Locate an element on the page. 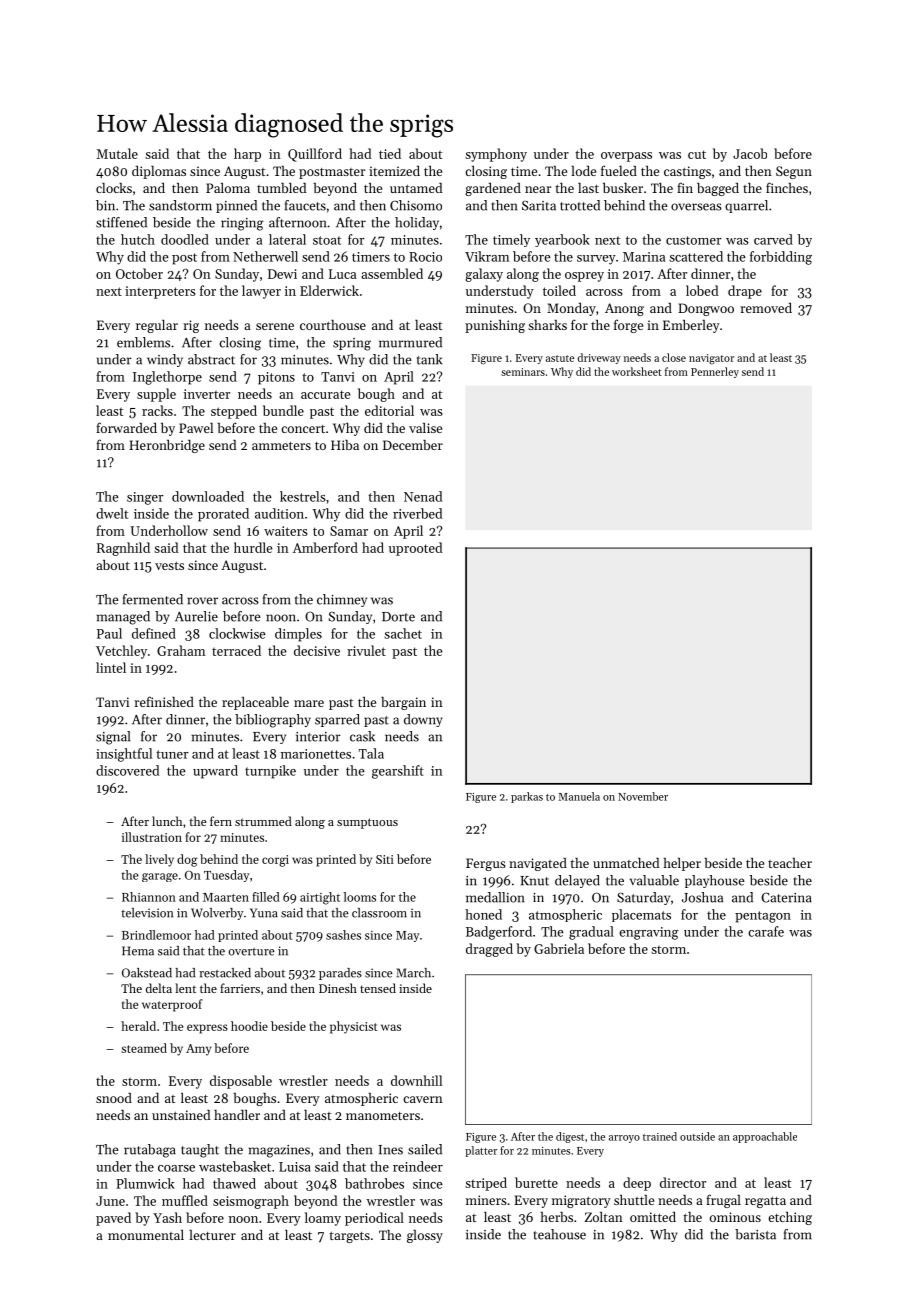  discovered is located at coordinates (127, 770).
